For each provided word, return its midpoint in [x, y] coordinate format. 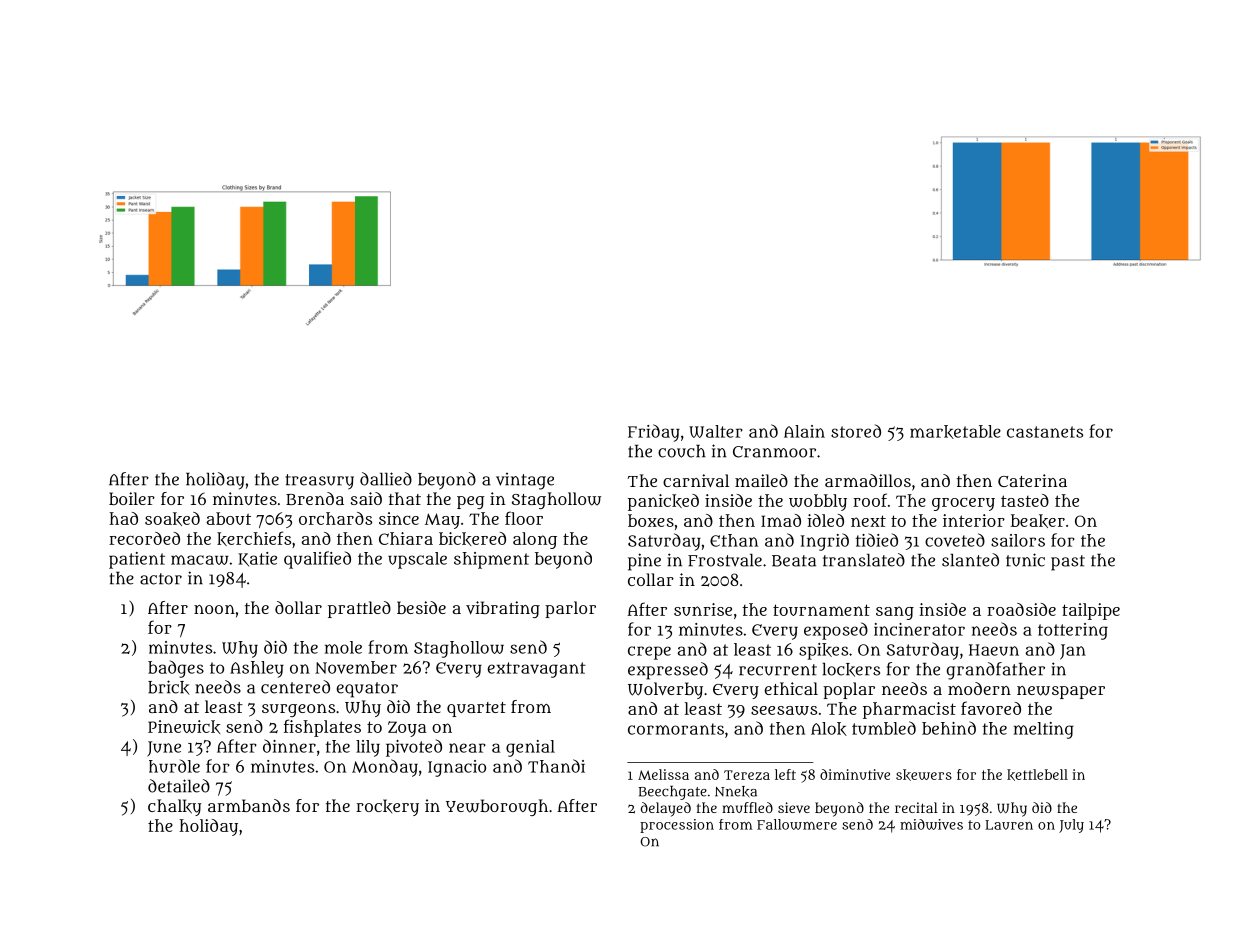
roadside [1021, 609]
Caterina [1032, 480]
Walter [716, 431]
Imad [781, 520]
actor [161, 579]
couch [682, 451]
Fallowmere [797, 824]
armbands [249, 805]
